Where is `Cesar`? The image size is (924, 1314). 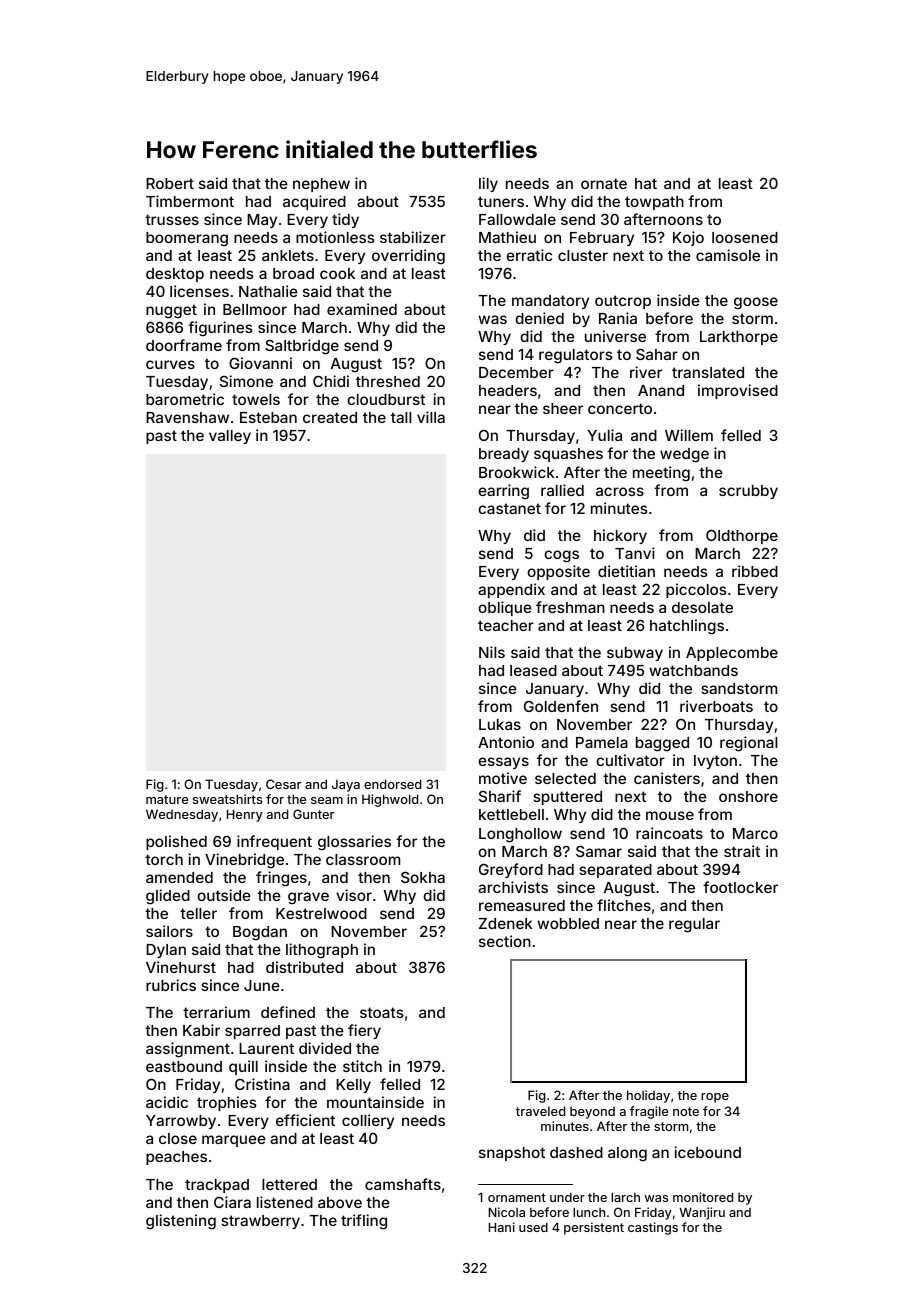
Cesar is located at coordinates (283, 784).
